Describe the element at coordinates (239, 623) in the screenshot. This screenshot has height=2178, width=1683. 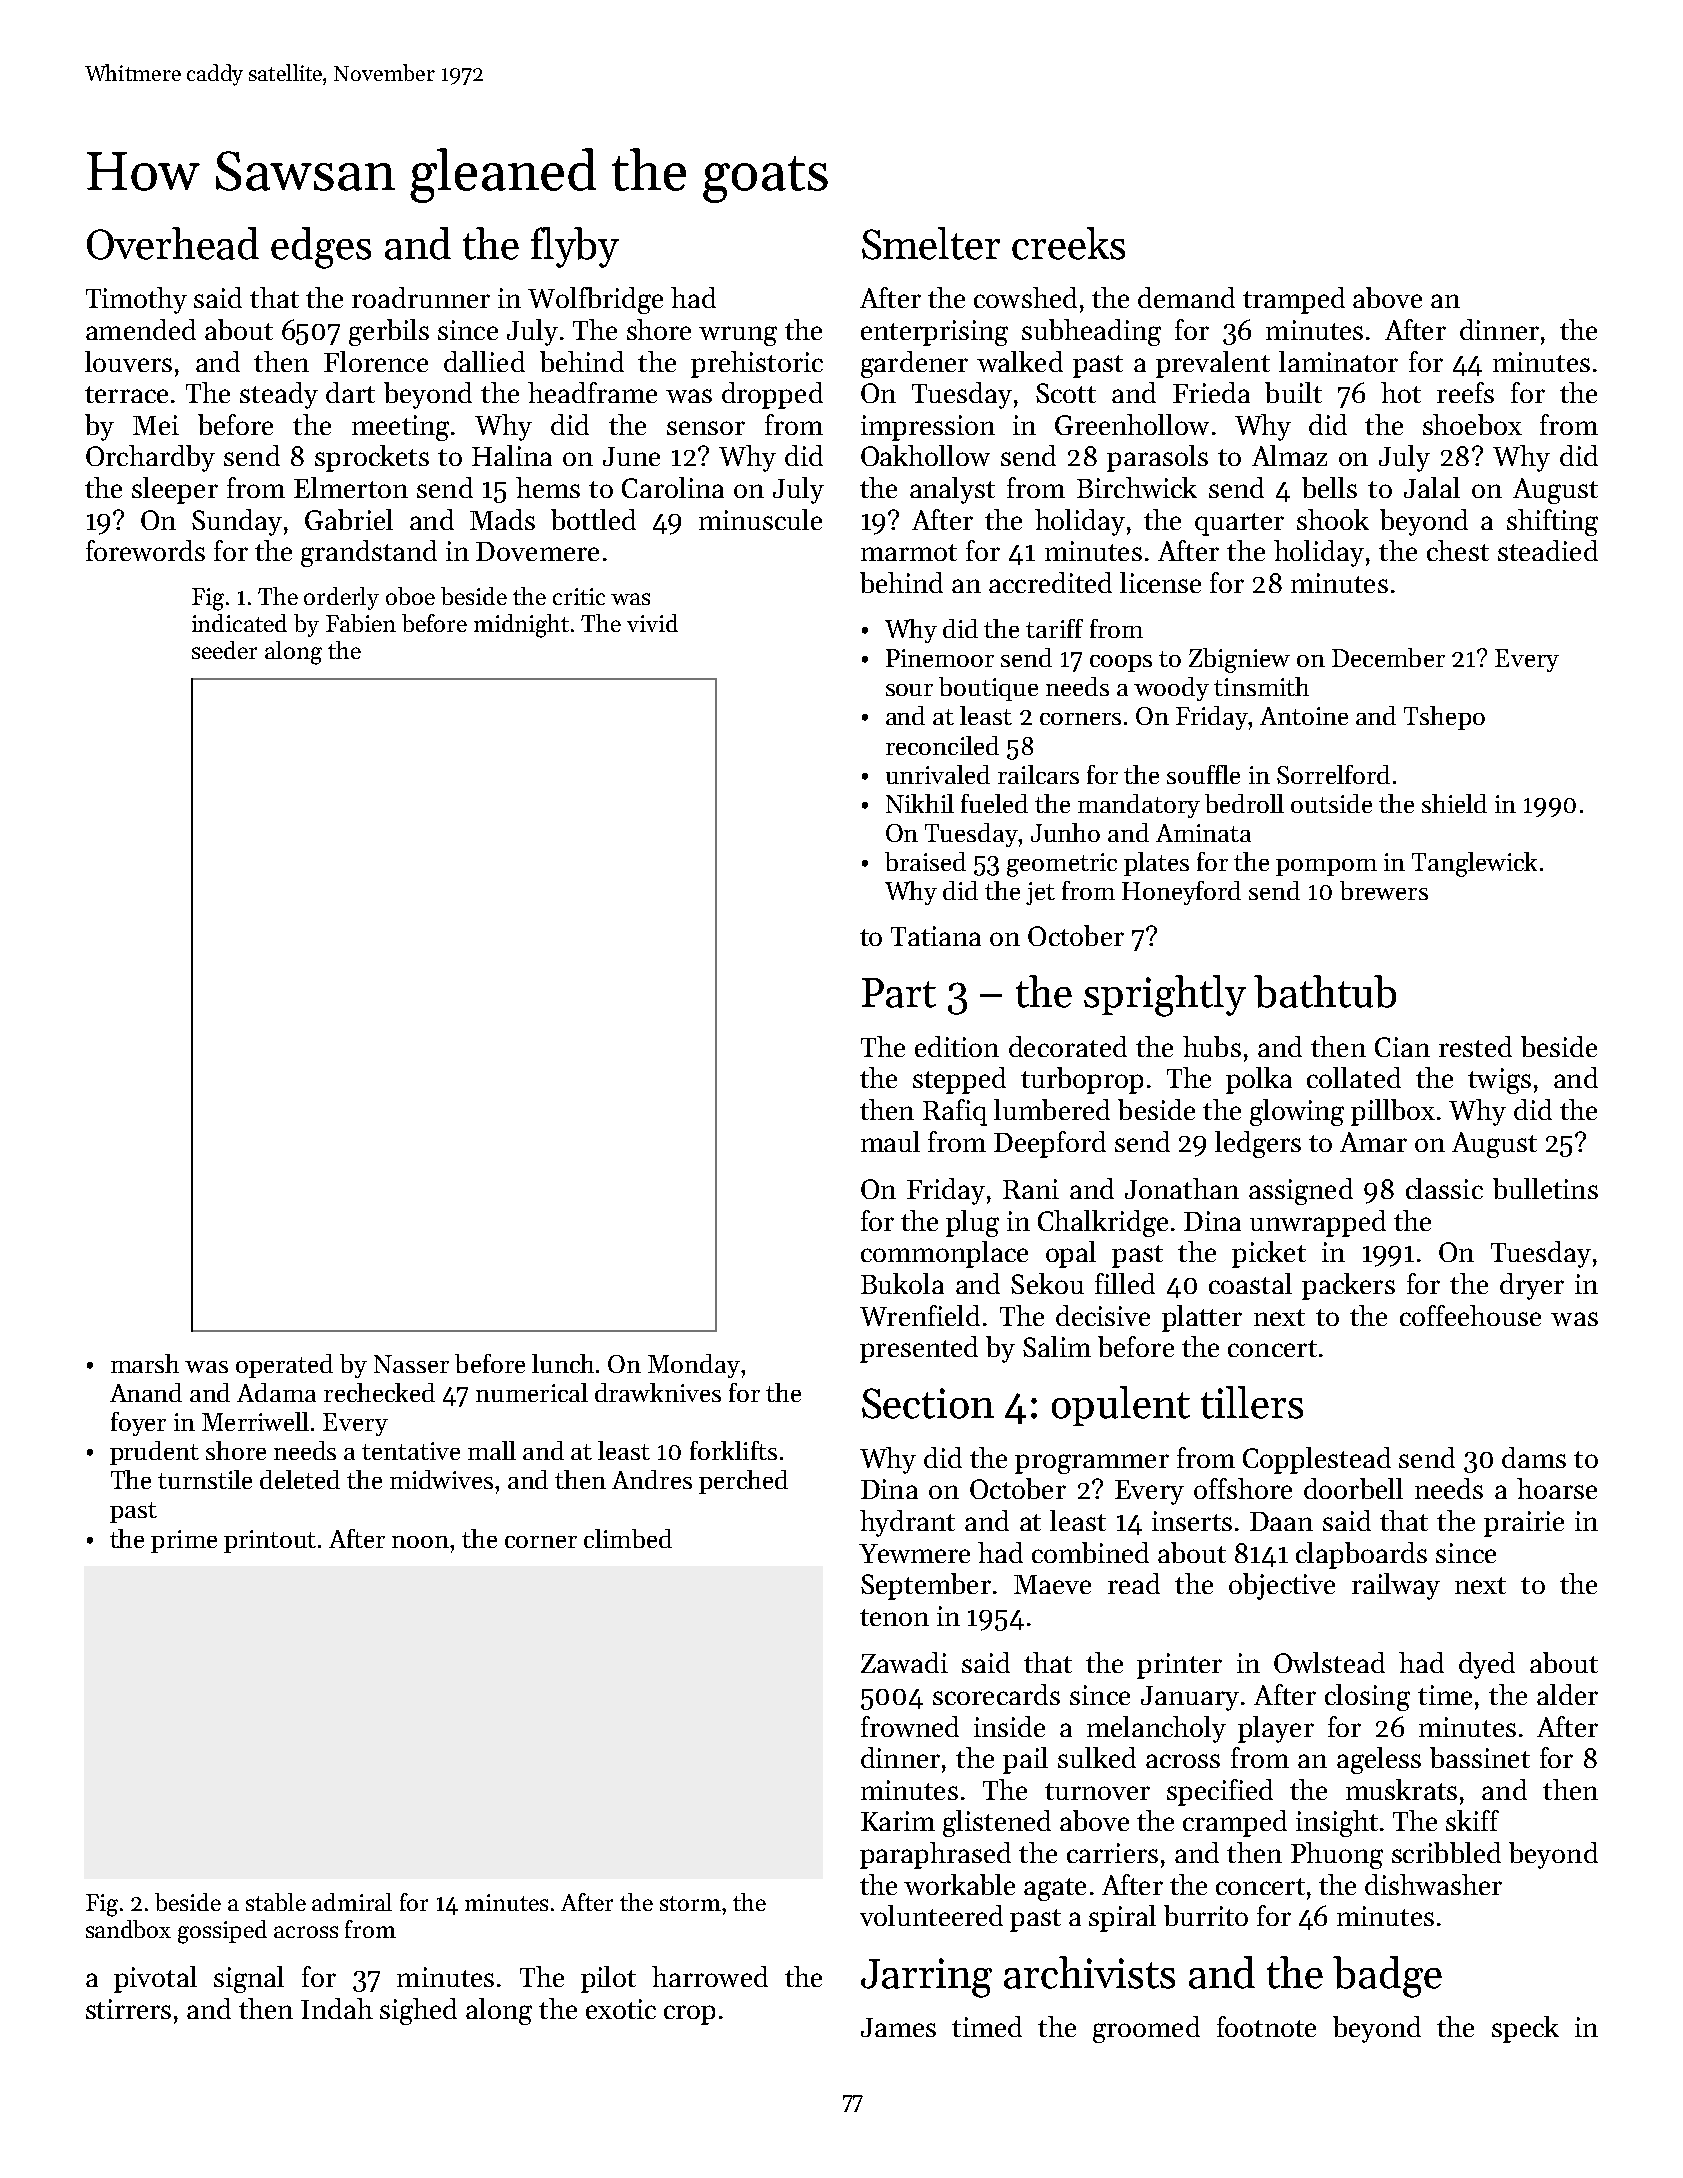
I see `indicated` at that location.
